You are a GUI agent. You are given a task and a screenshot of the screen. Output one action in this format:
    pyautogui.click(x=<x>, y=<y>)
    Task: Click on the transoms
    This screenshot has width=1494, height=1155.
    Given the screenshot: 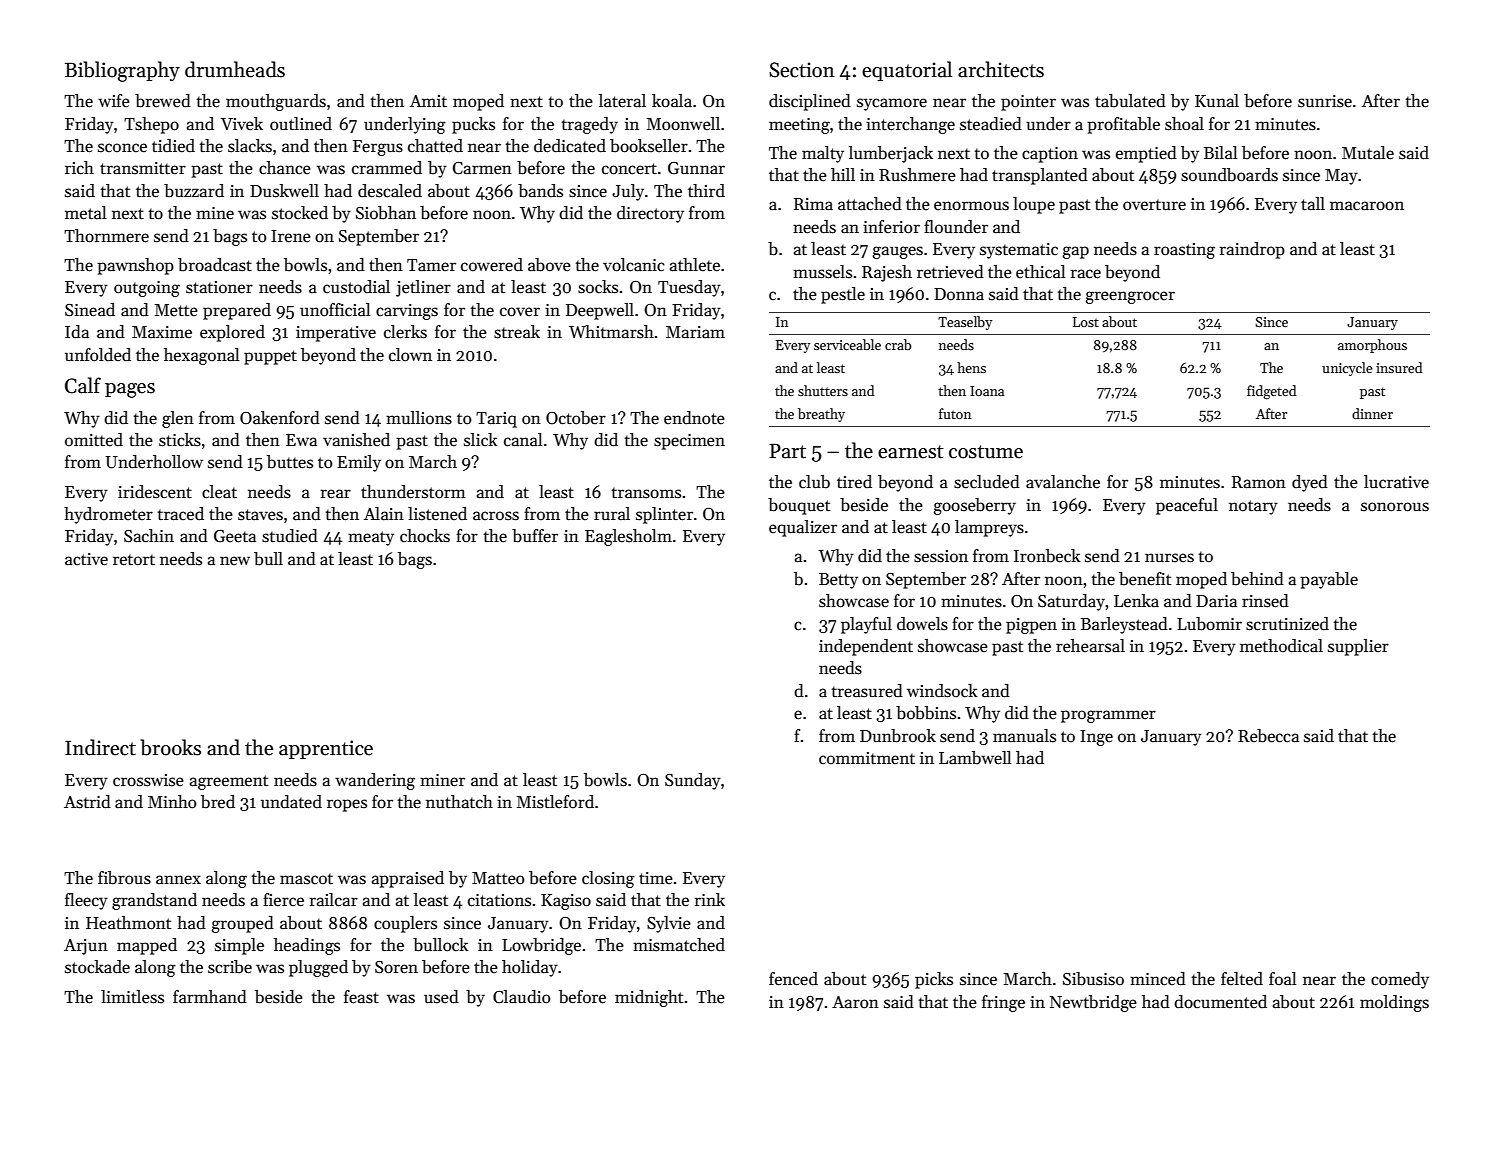 What is the action you would take?
    pyautogui.click(x=646, y=493)
